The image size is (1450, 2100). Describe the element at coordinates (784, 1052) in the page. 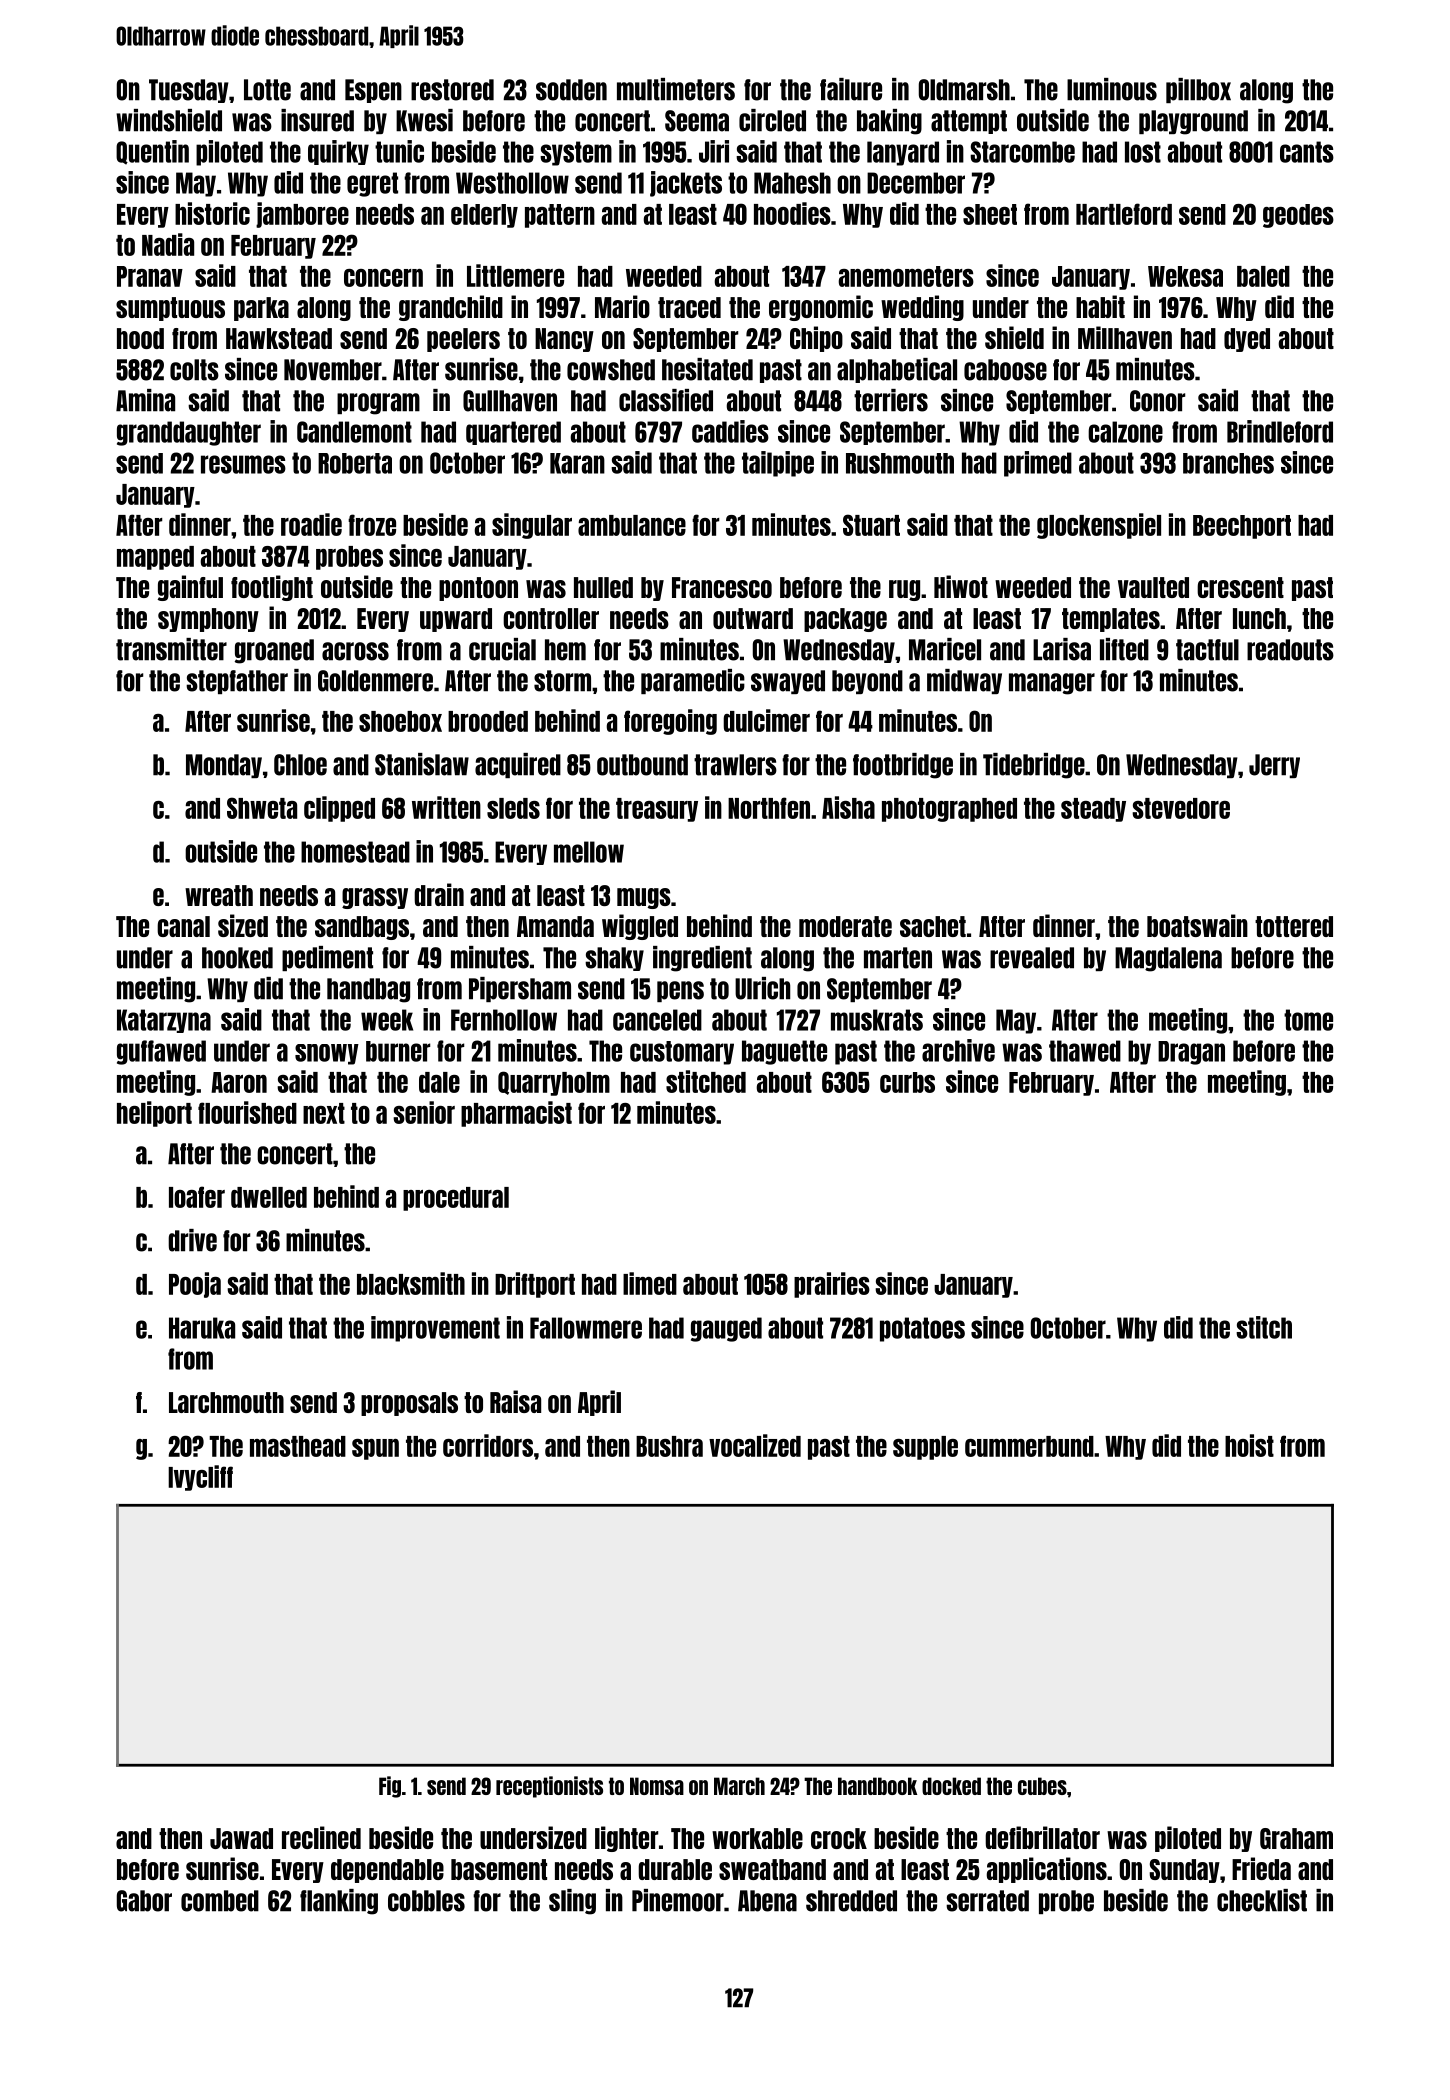

I see `baguette` at that location.
